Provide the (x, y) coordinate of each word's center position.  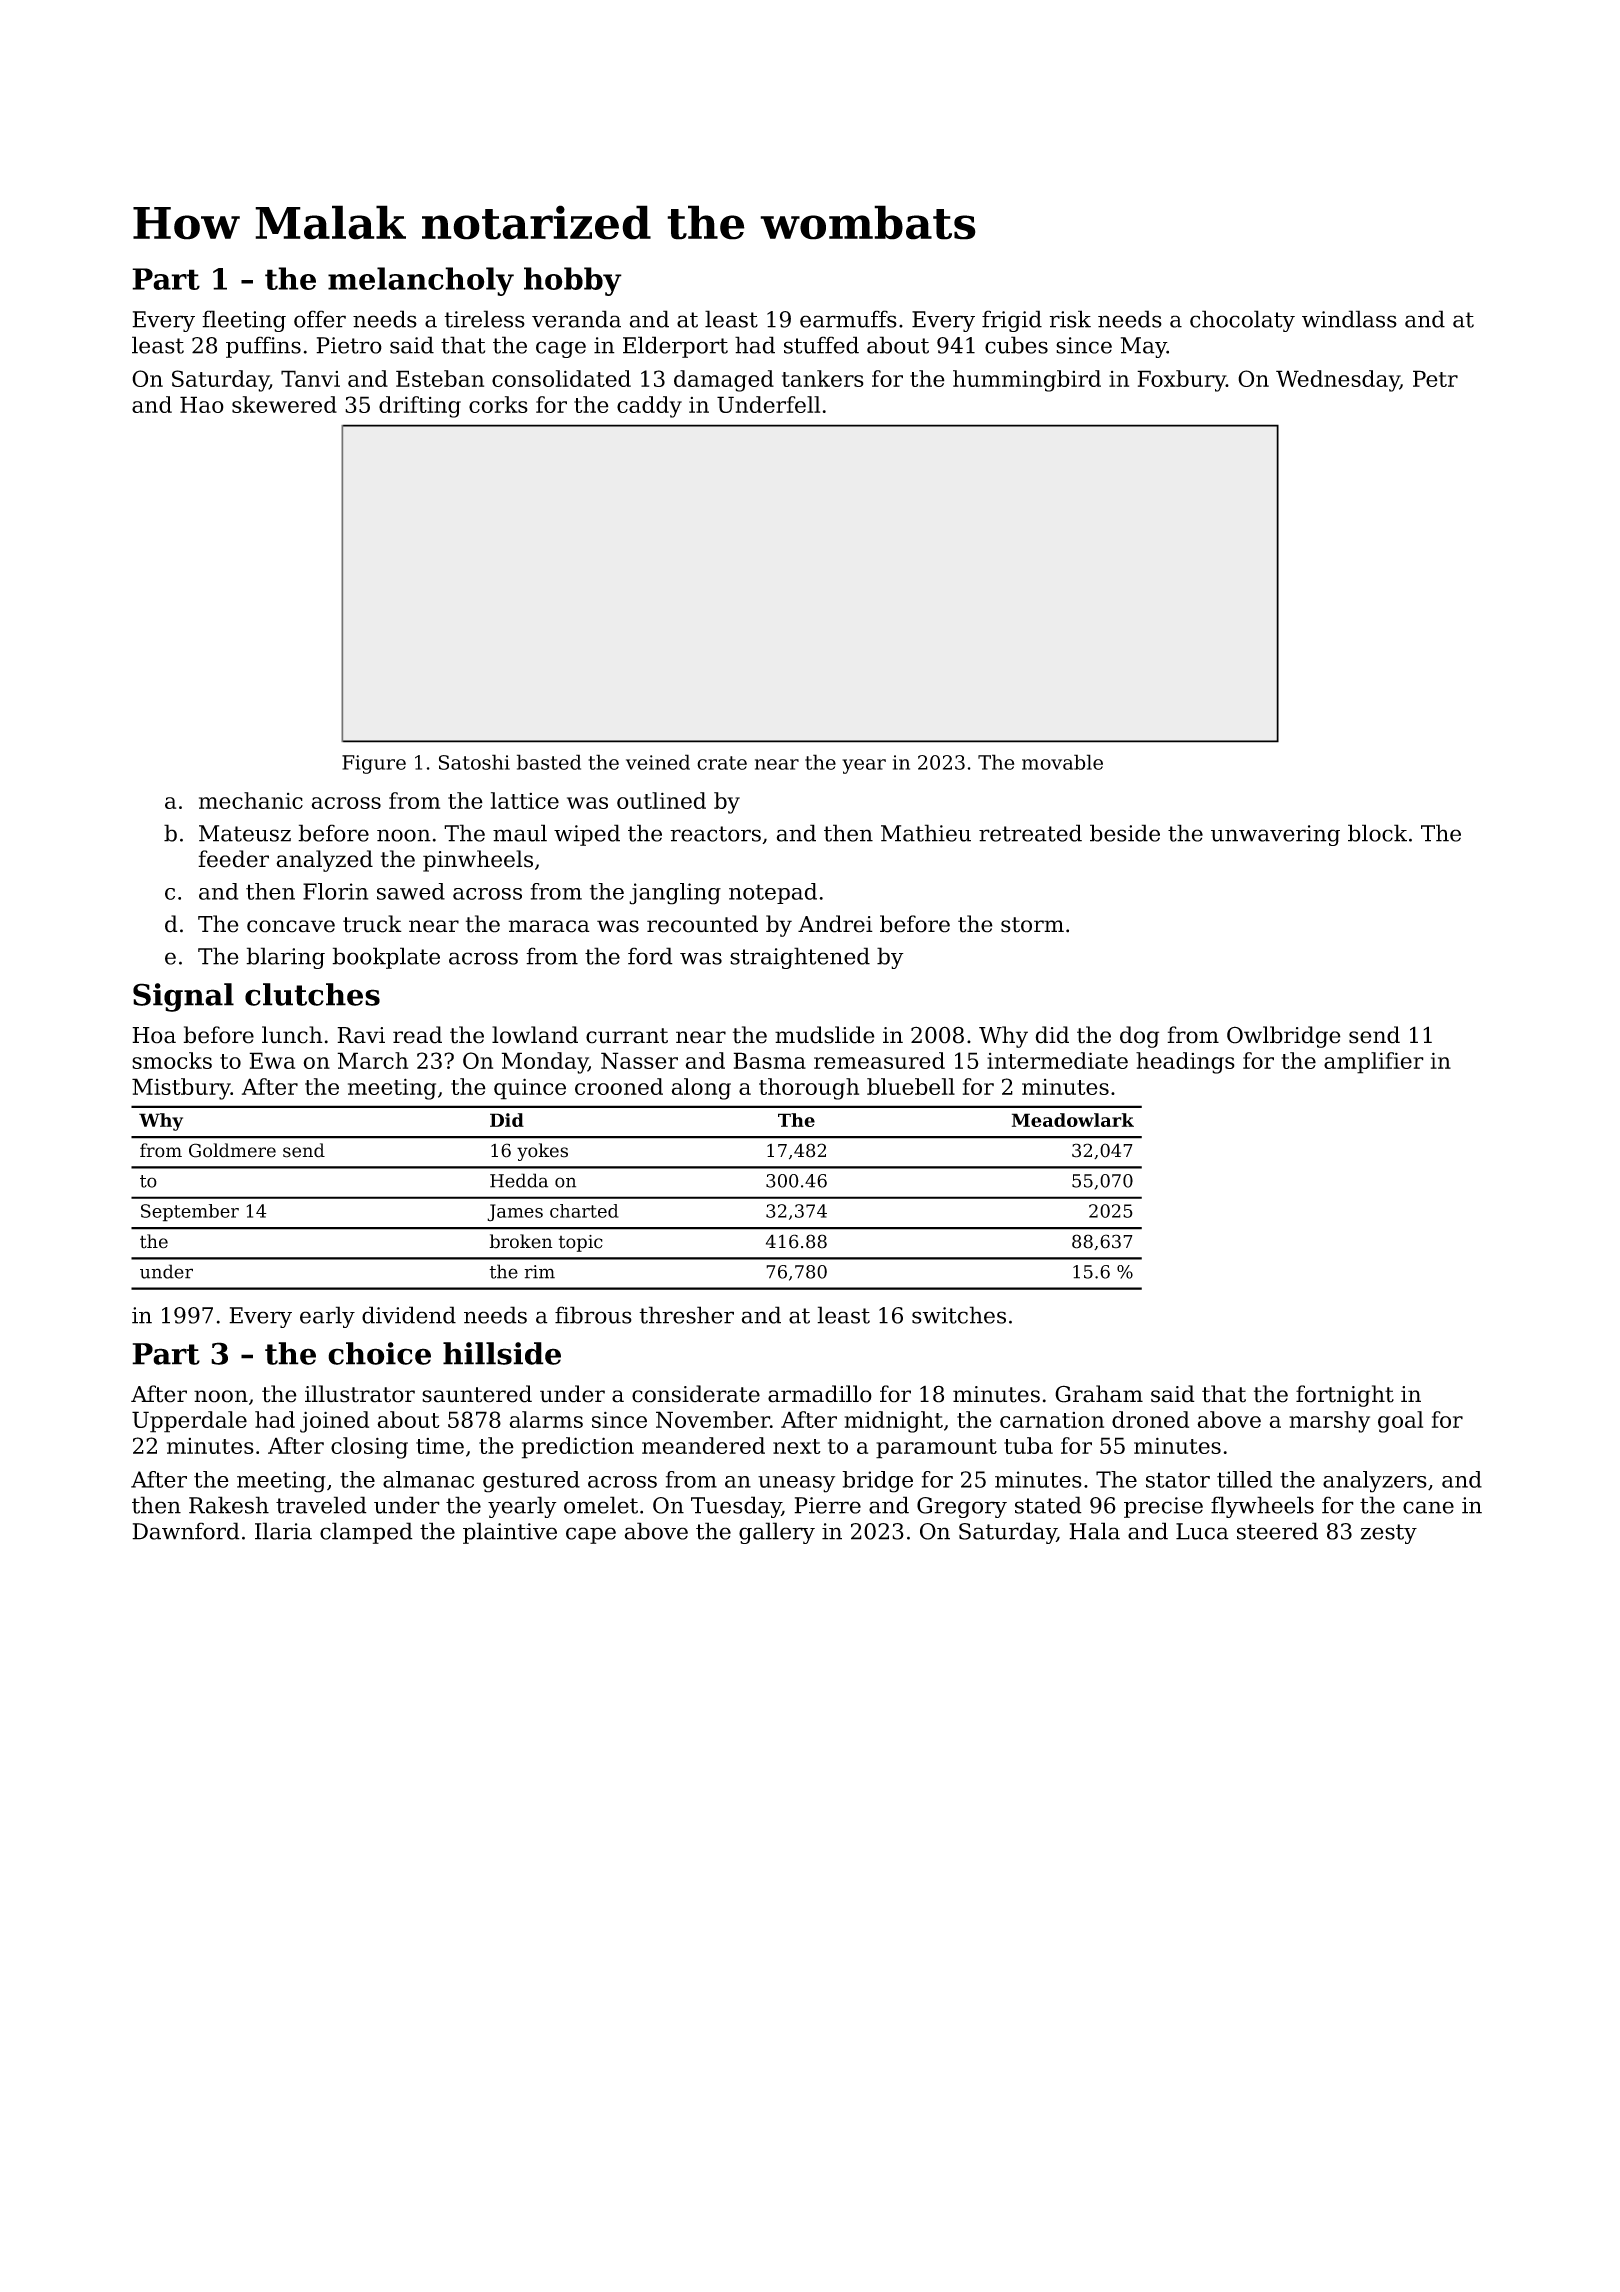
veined (658, 762)
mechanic (251, 800)
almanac (428, 1479)
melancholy (421, 281)
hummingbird (1027, 381)
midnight (893, 1422)
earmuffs (848, 319)
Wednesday (1338, 381)
